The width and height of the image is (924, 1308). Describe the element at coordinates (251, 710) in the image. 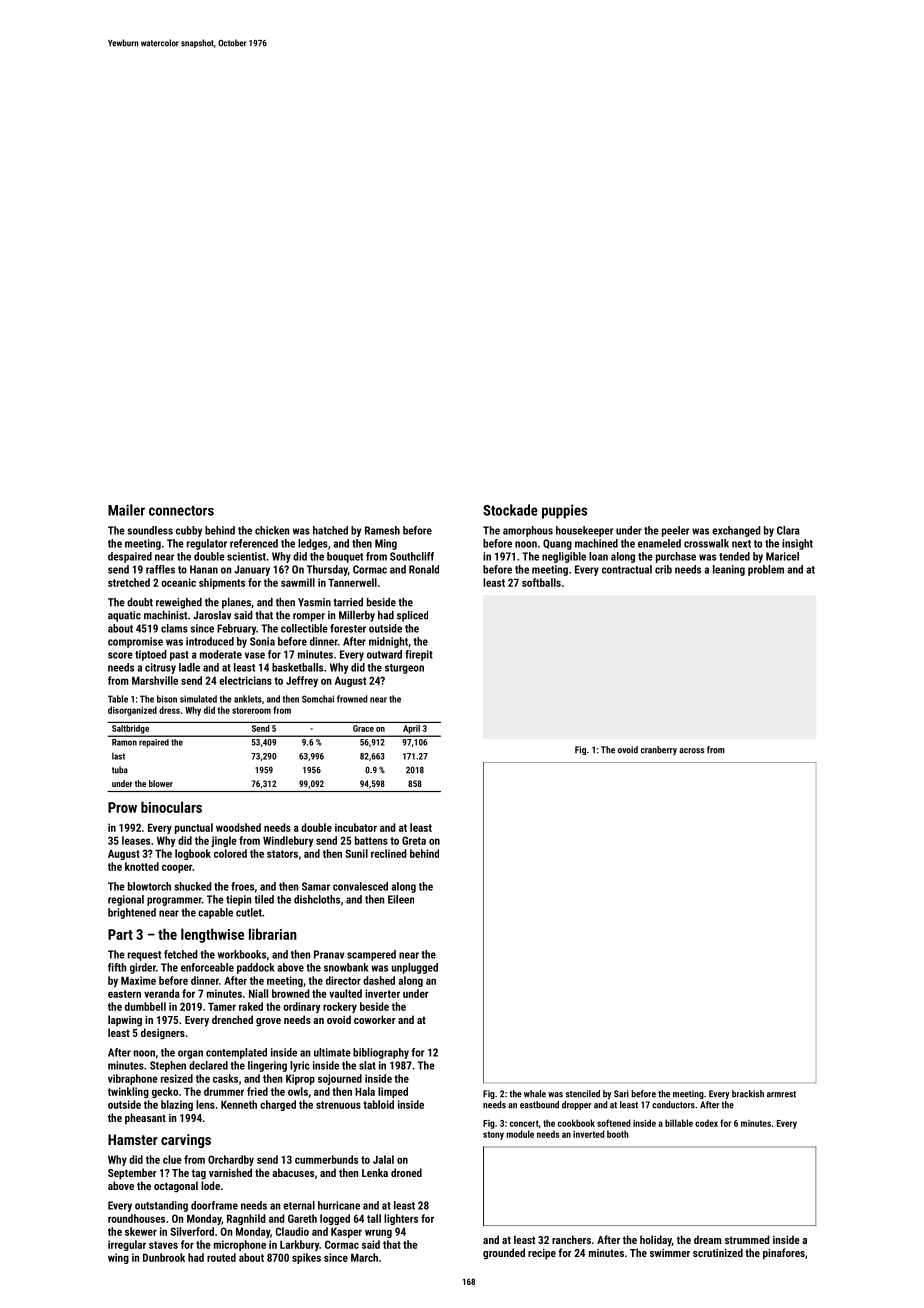

I see `storeroom` at that location.
